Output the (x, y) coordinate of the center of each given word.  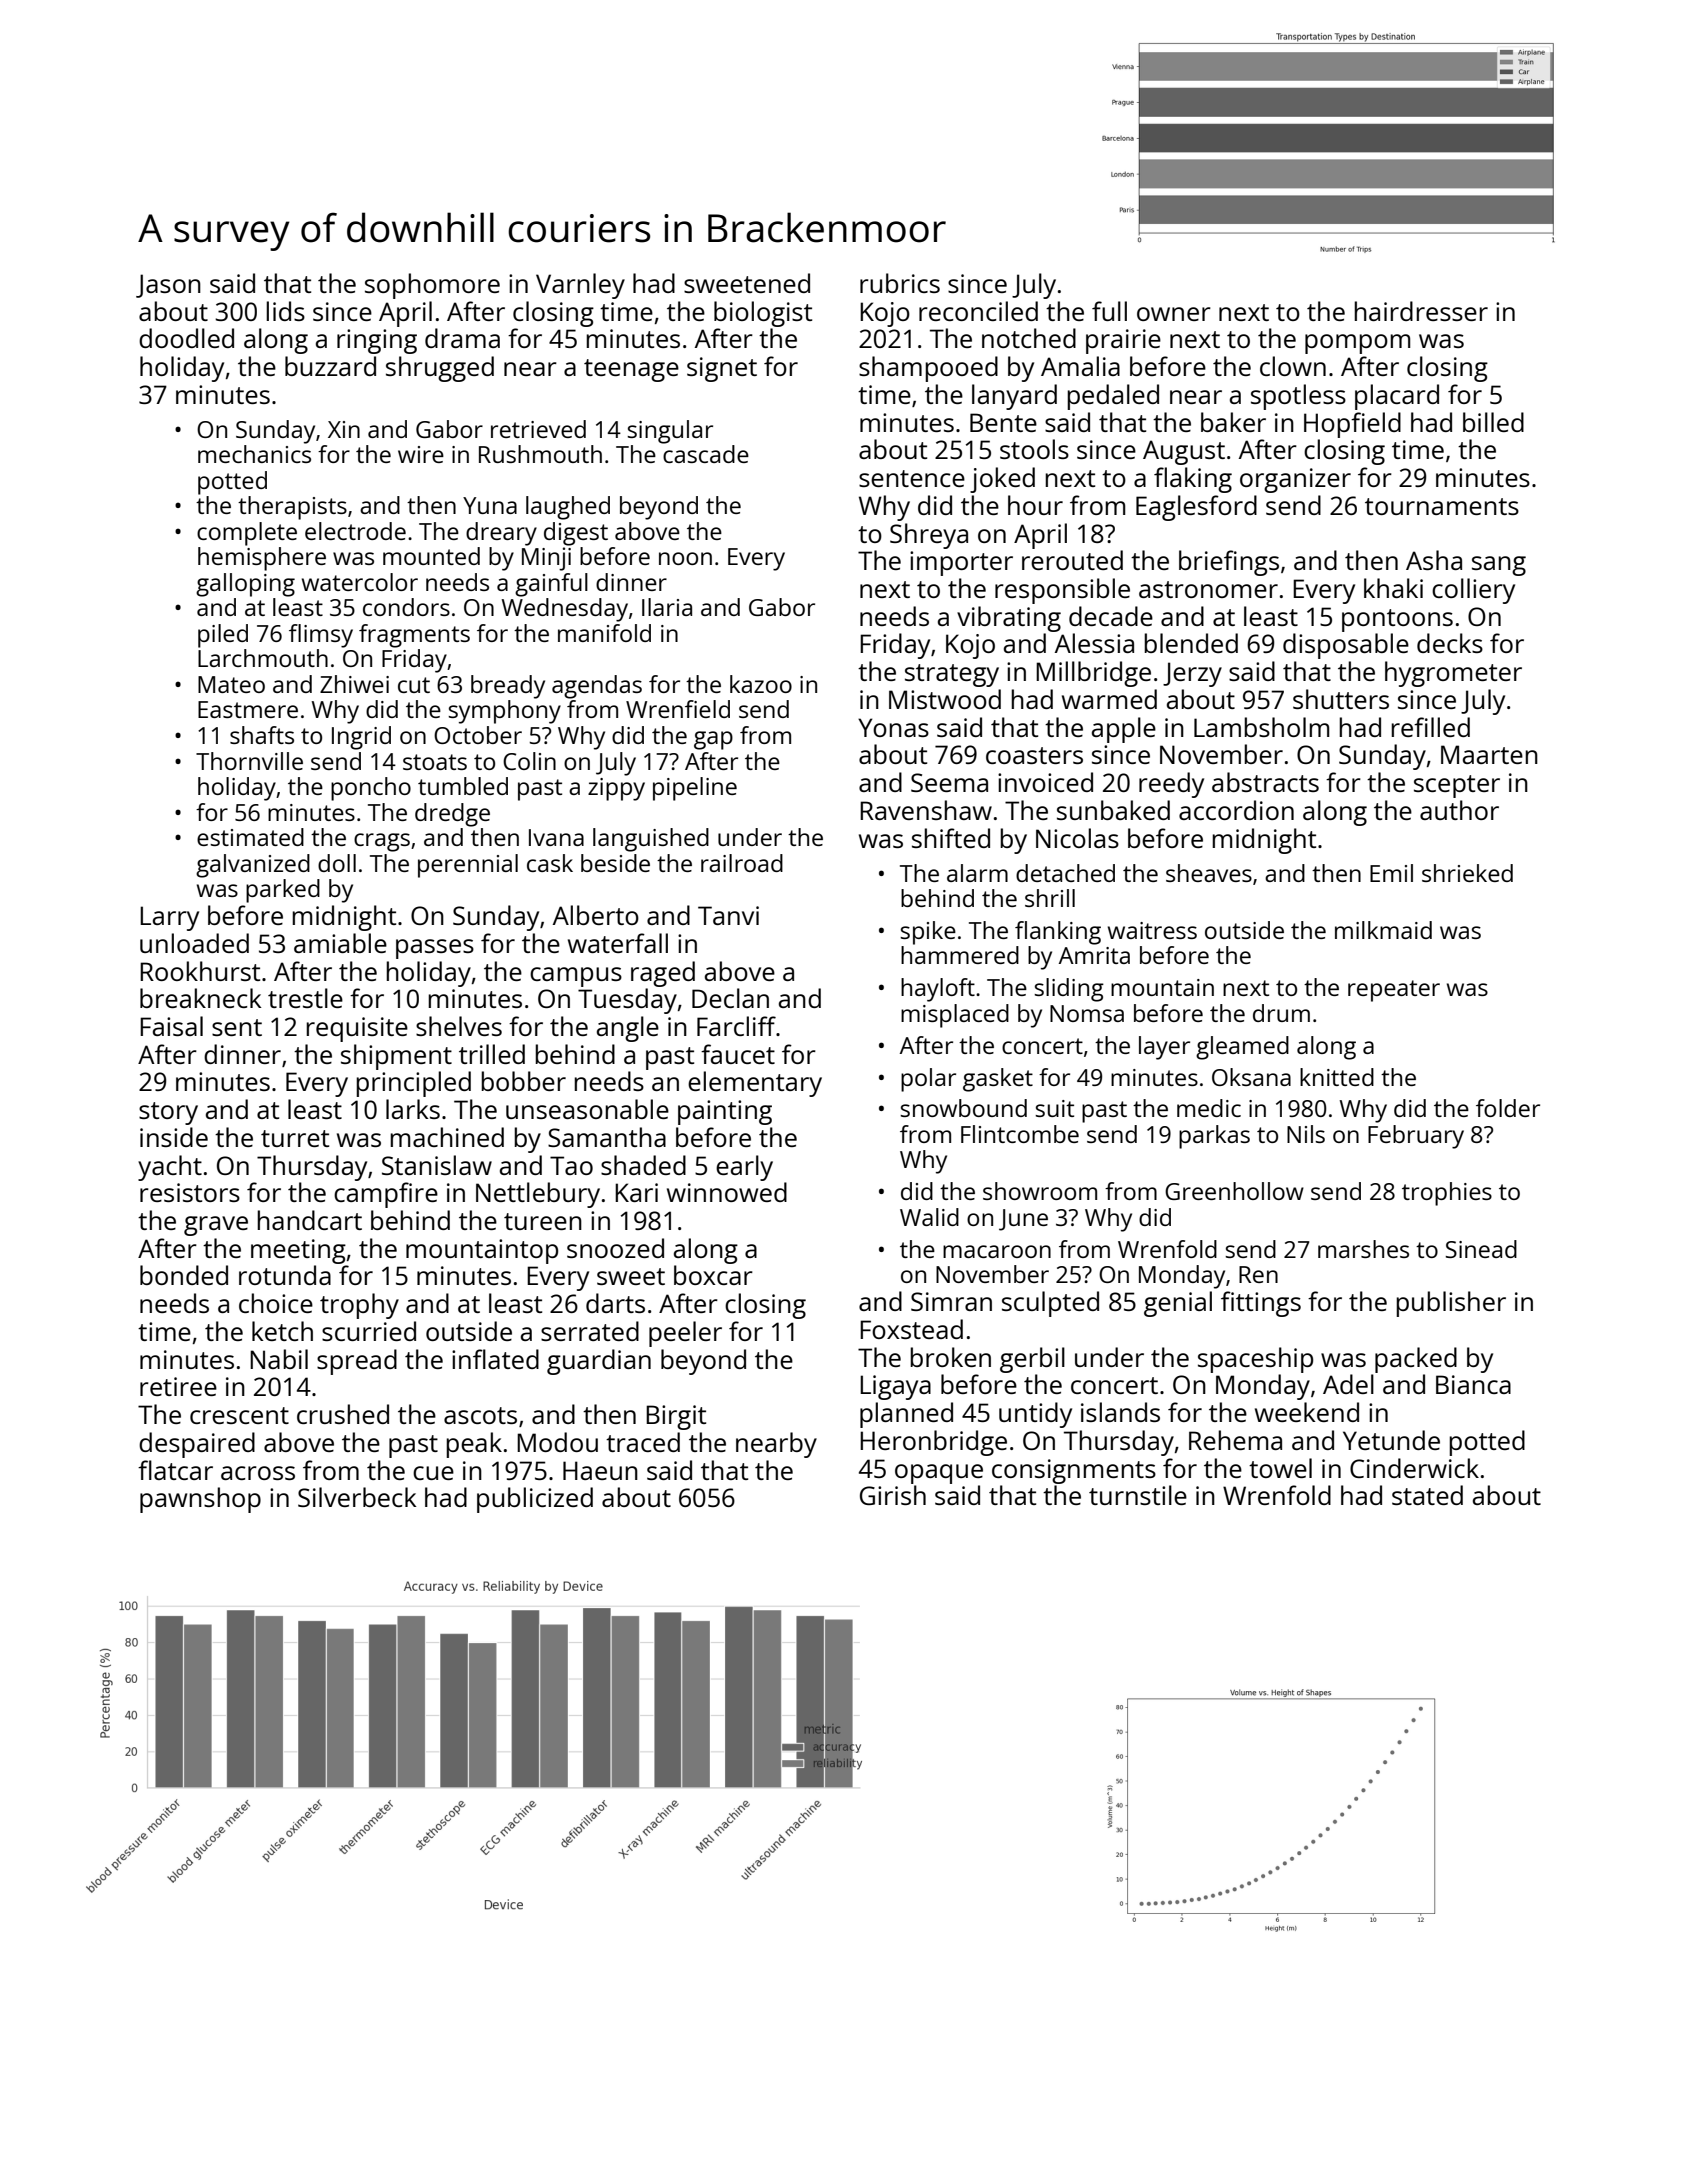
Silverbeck (357, 1497)
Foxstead (911, 1329)
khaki (1393, 588)
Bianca (1473, 1384)
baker (1233, 422)
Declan (730, 998)
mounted (431, 556)
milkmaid (1383, 930)
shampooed (928, 369)
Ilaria (667, 607)
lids (285, 311)
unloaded (194, 943)
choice (276, 1303)
